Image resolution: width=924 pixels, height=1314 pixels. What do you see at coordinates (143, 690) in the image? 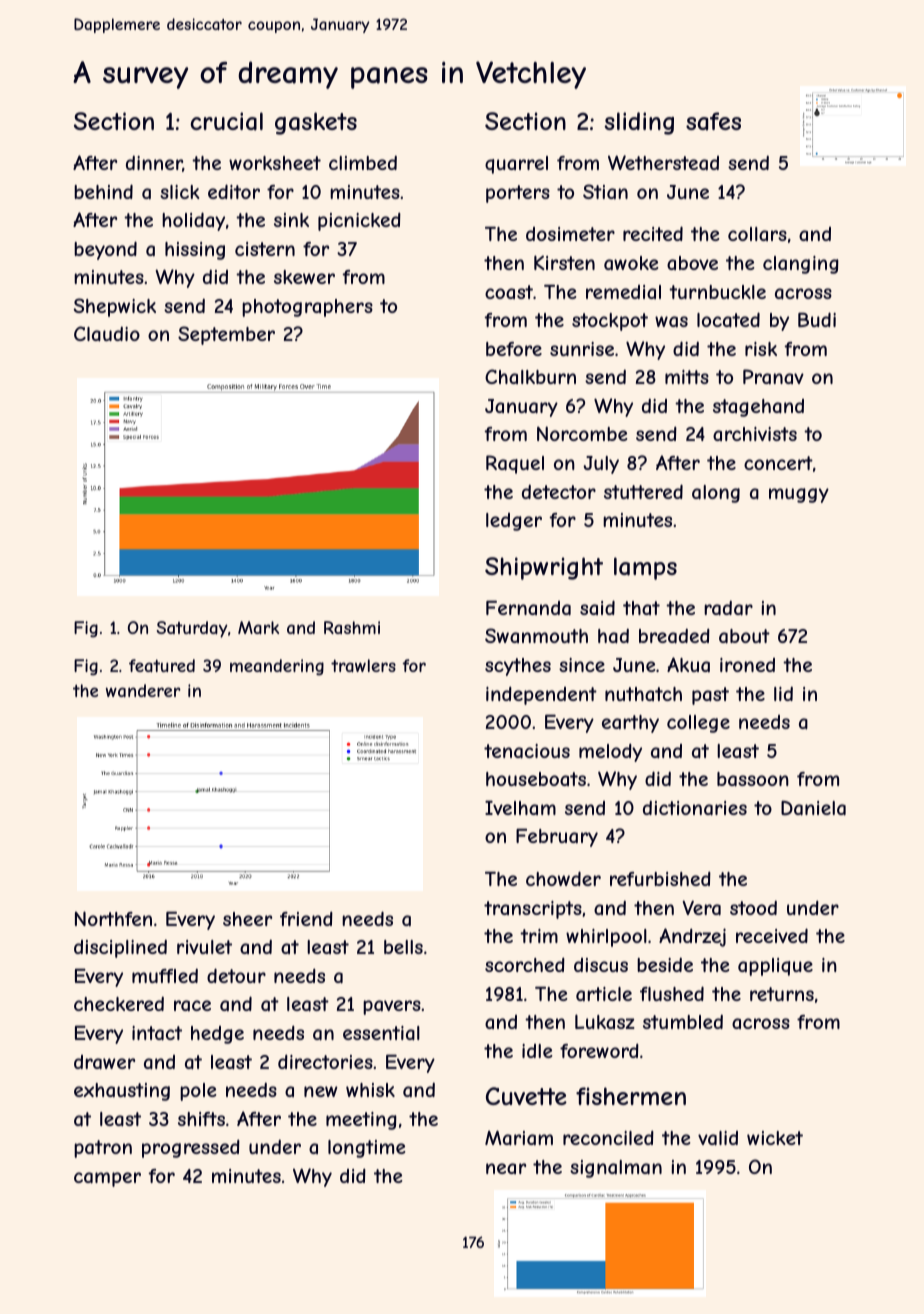
I see `wanderer` at bounding box center [143, 690].
